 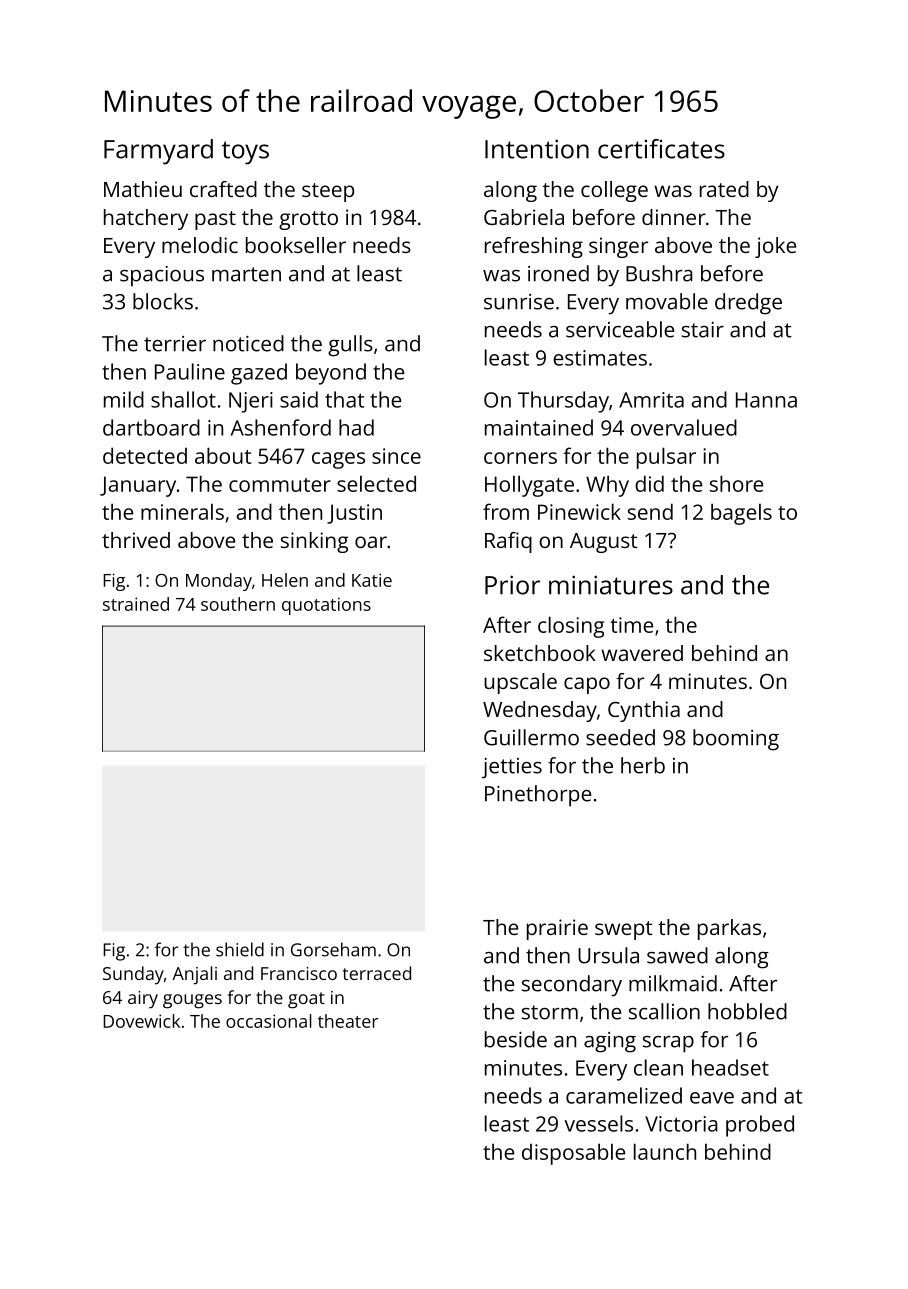 I want to click on Gorseham, so click(x=333, y=949).
